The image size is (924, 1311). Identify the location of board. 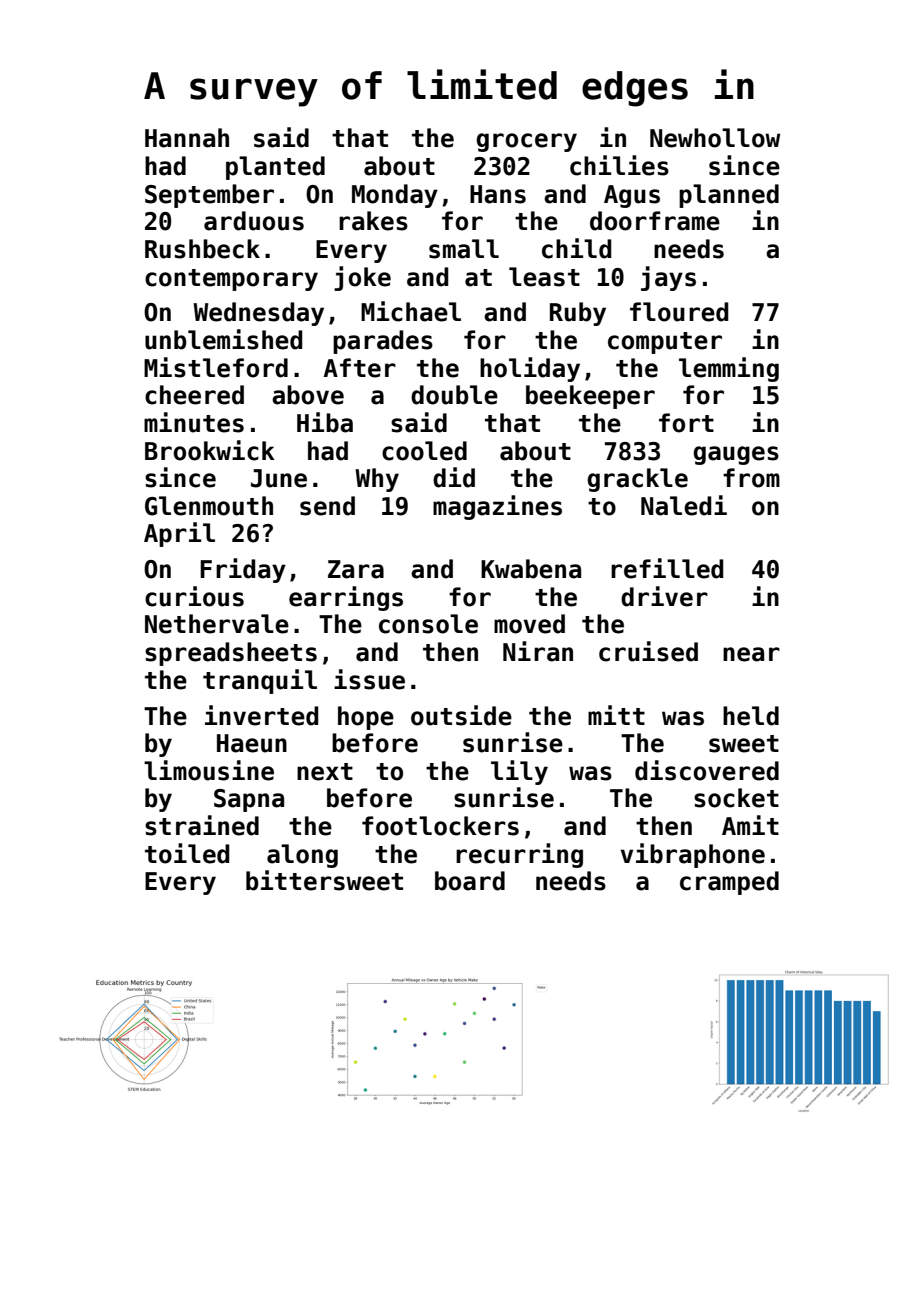
(470, 881).
